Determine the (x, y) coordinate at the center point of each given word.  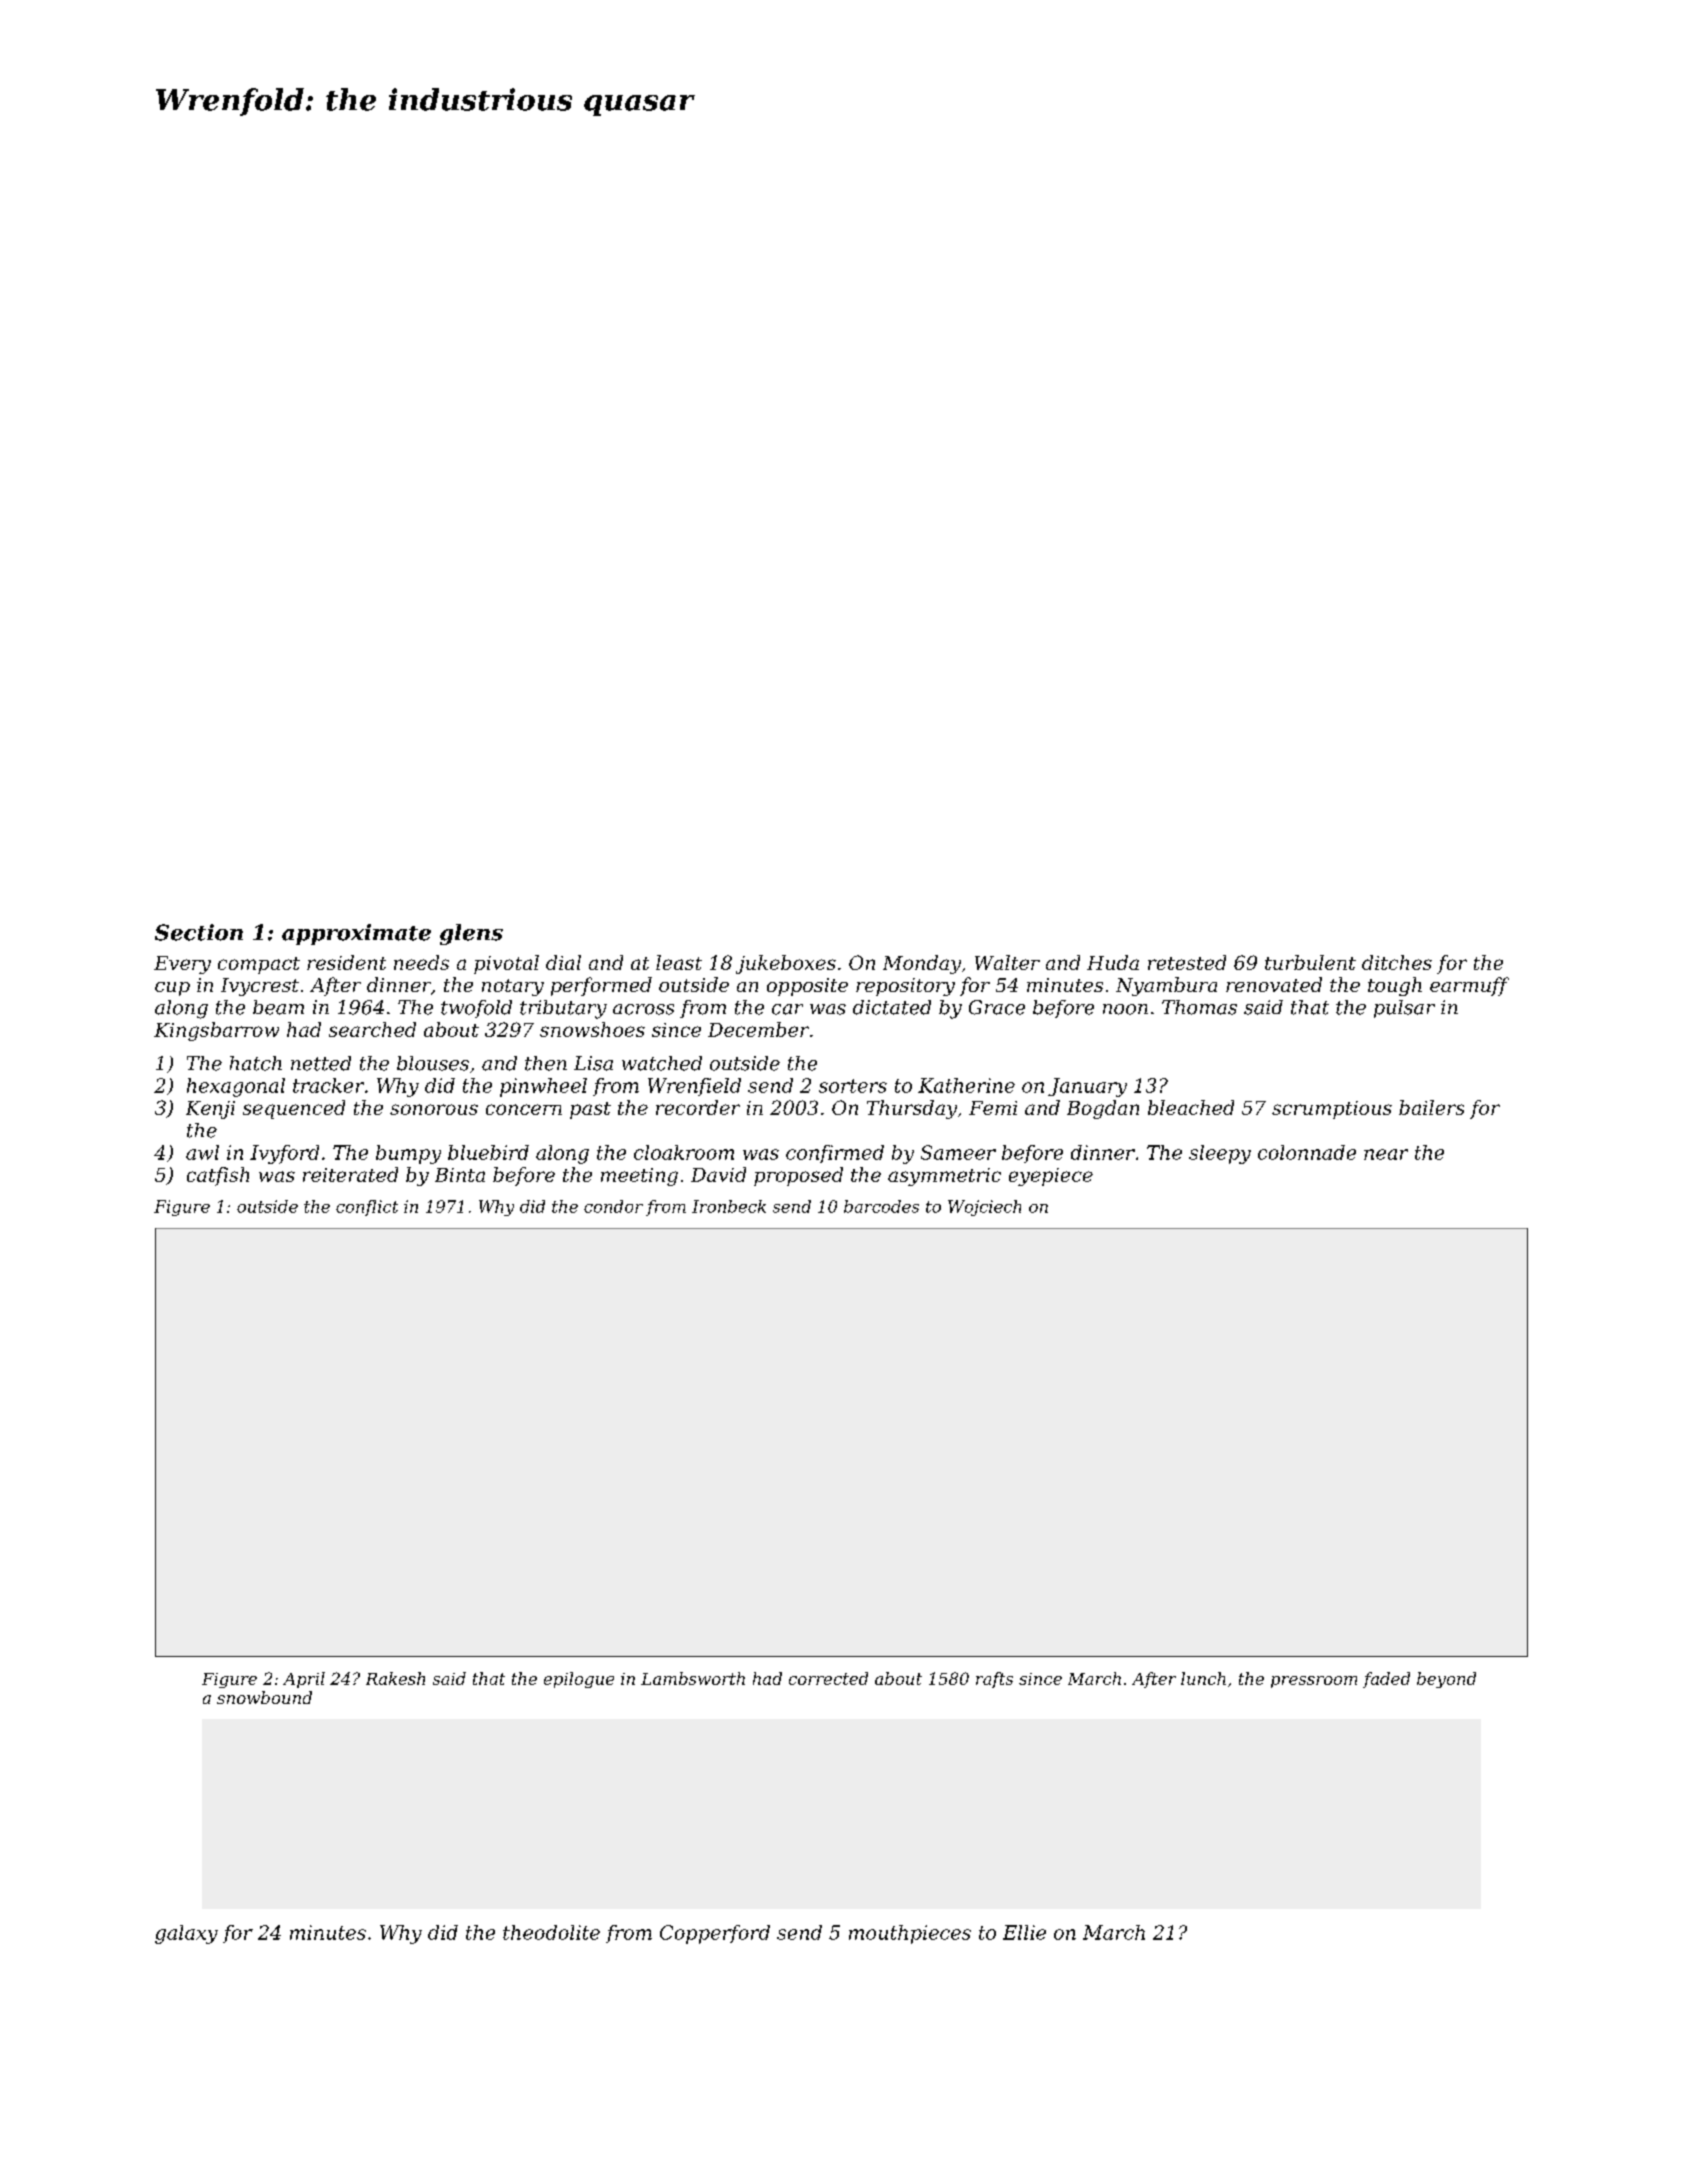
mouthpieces (910, 1934)
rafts (994, 1680)
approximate (356, 934)
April (304, 1680)
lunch (1203, 1678)
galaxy (186, 1934)
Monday (922, 964)
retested (1187, 962)
